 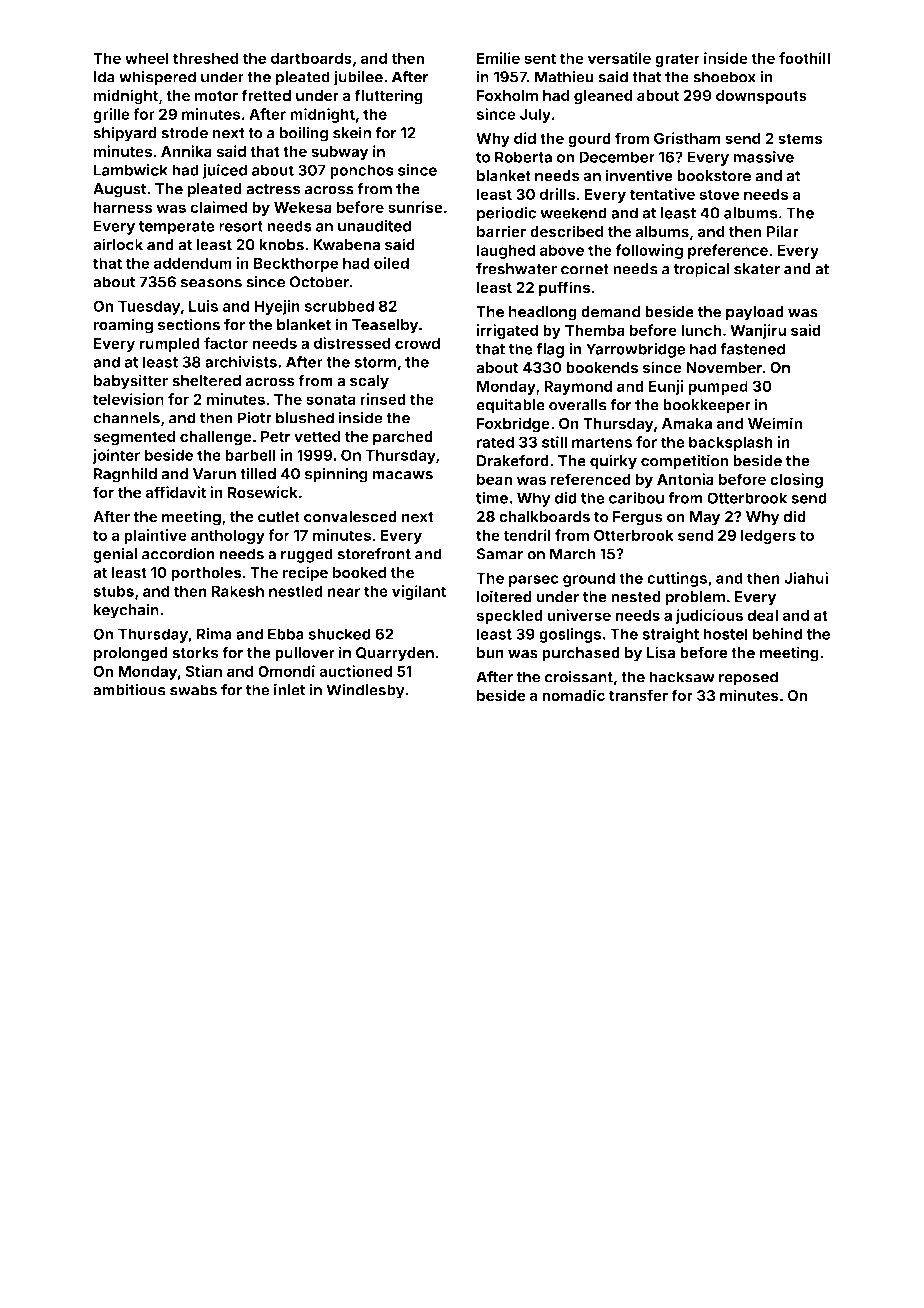 I want to click on babysitter, so click(x=131, y=382).
